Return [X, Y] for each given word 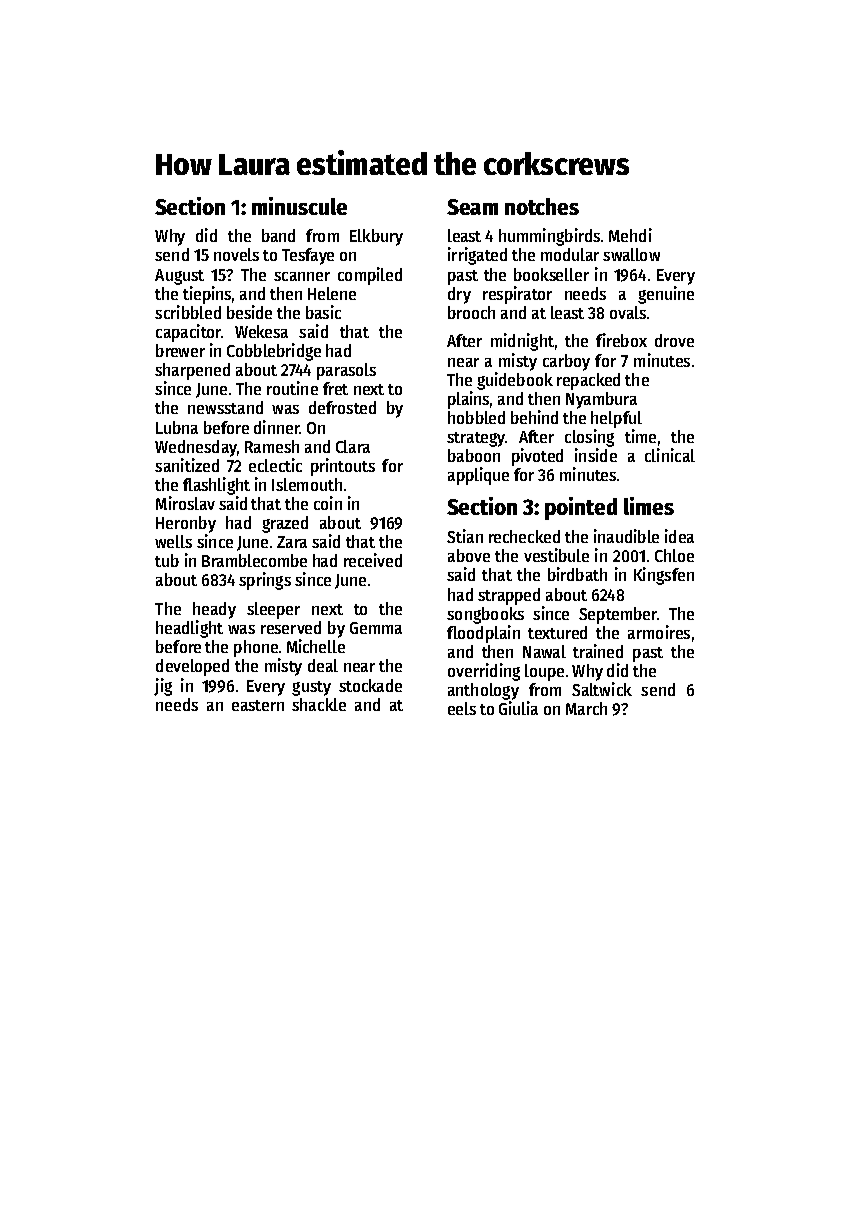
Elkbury [376, 237]
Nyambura [601, 400]
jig [163, 687]
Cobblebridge [274, 352]
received [373, 560]
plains [468, 400]
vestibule [556, 555]
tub [167, 560]
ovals [628, 312]
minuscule [299, 206]
